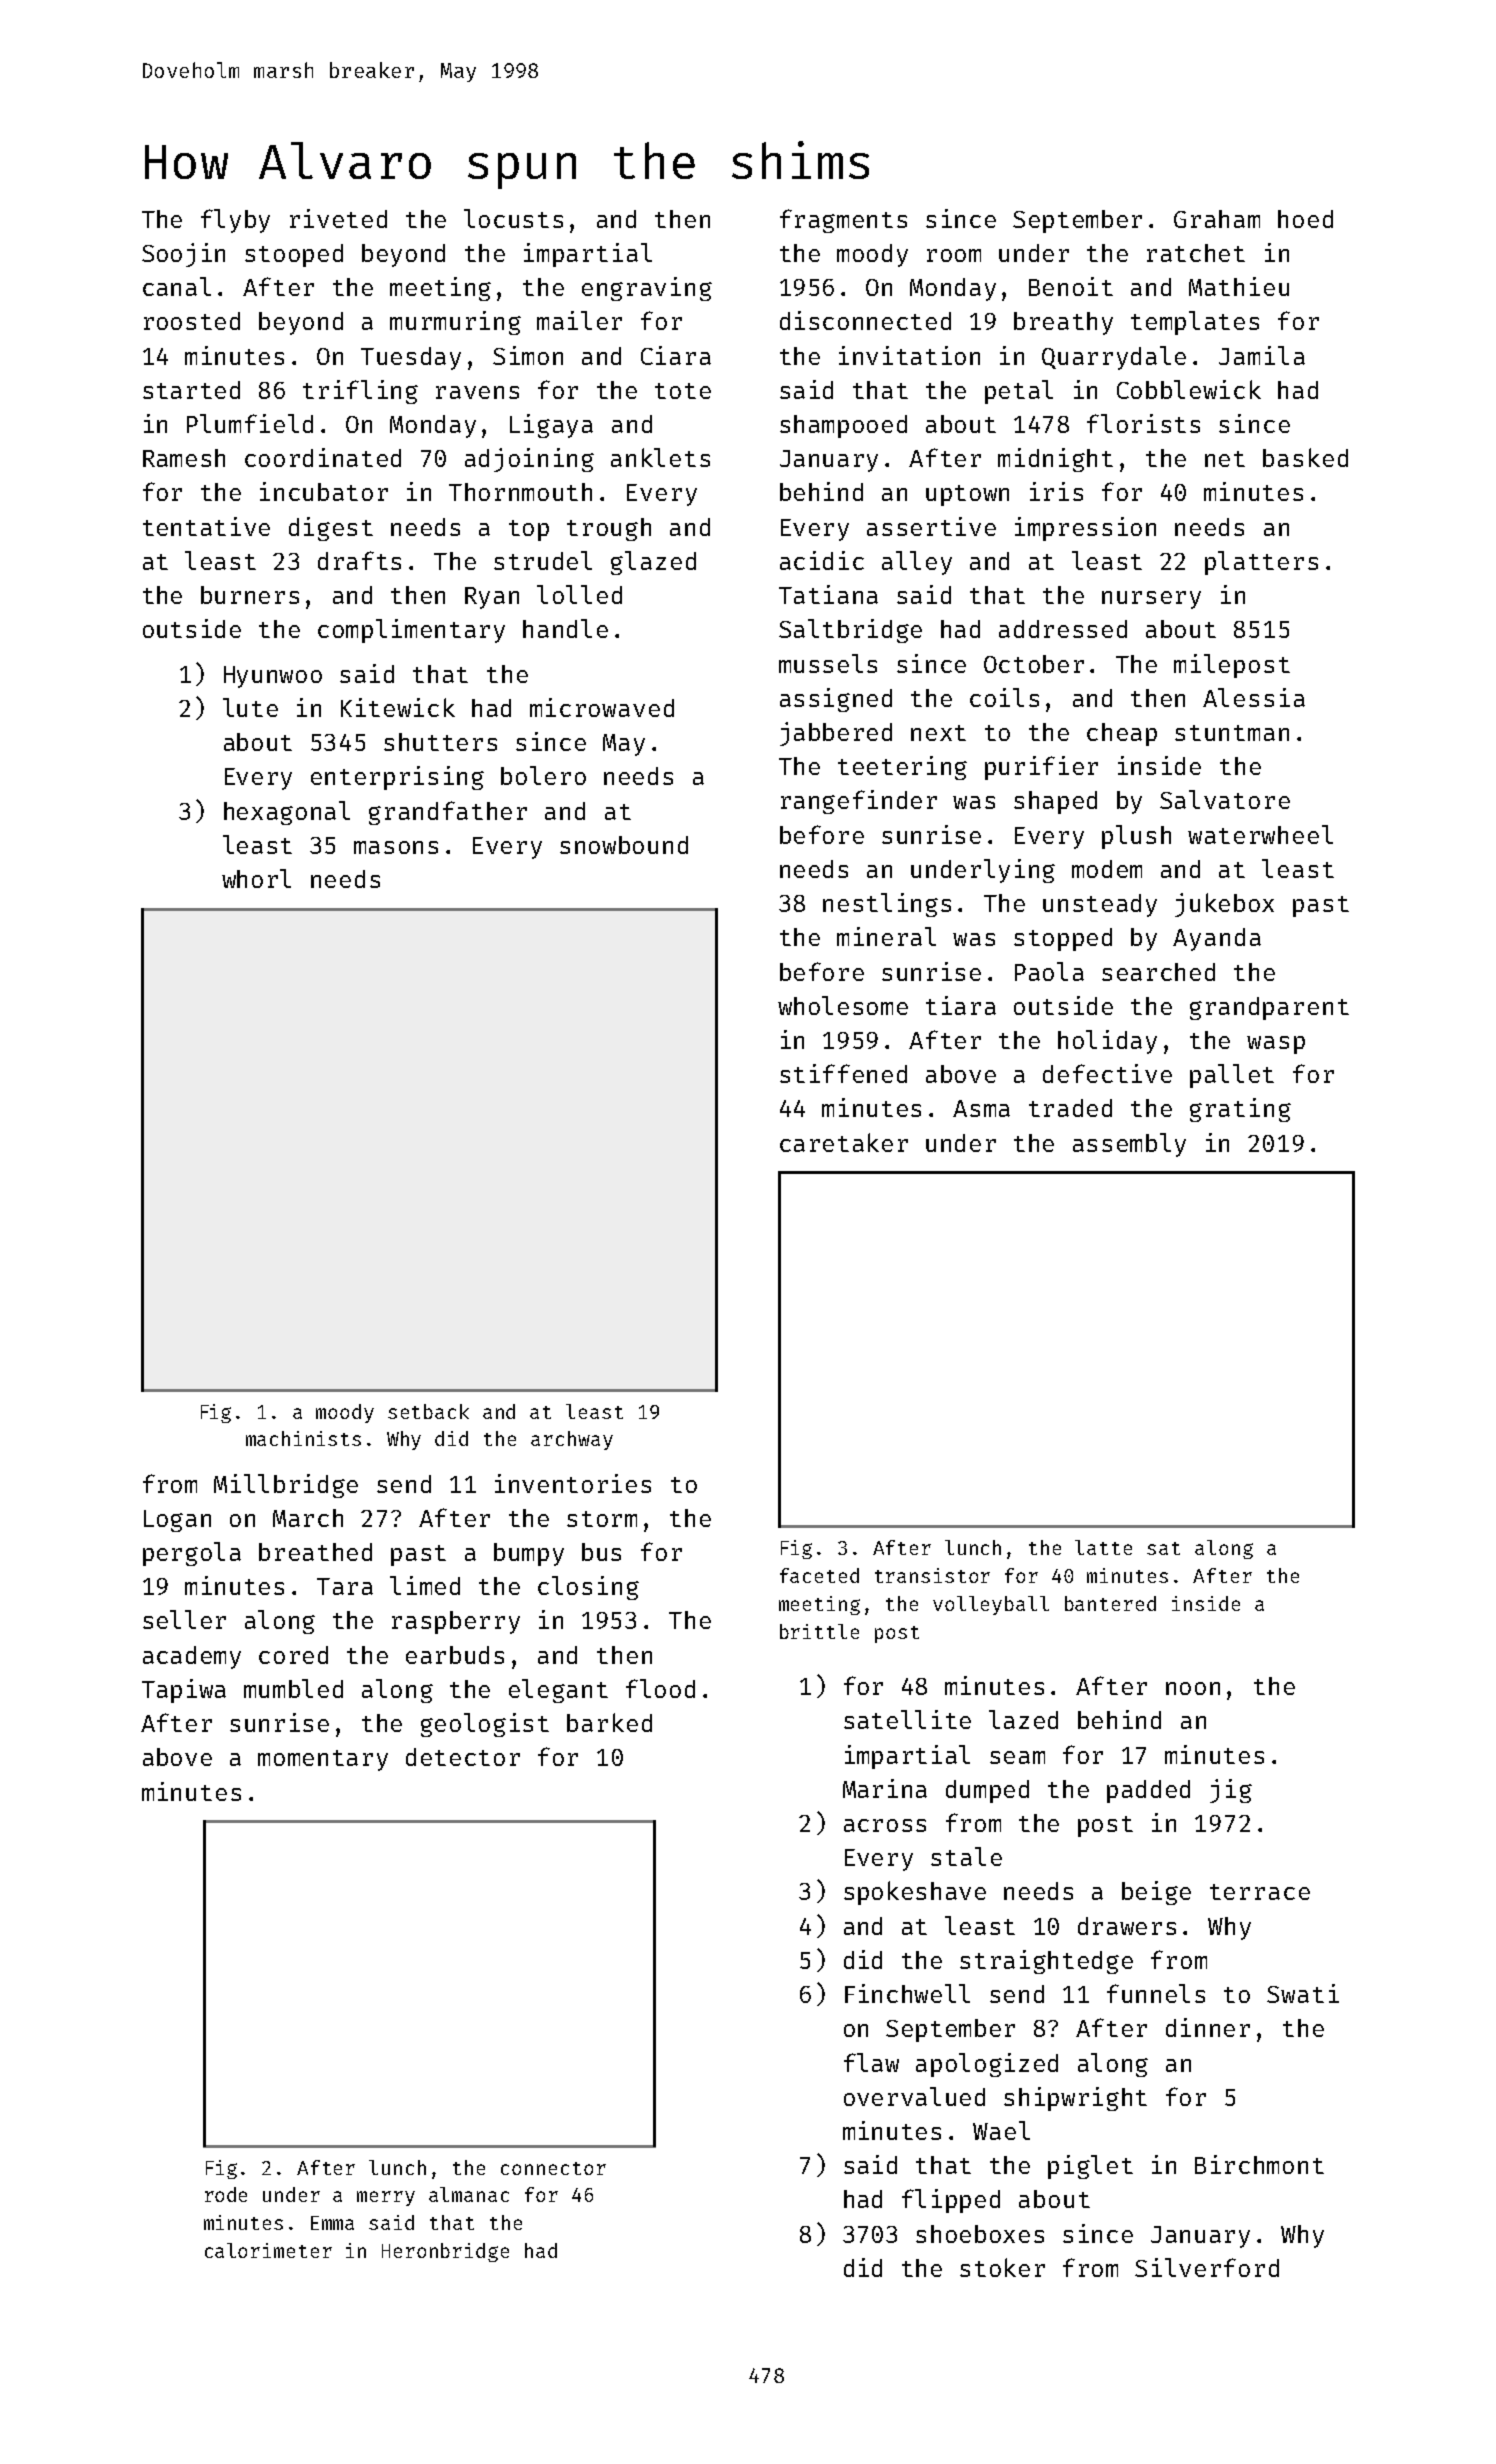 The width and height of the screenshot is (1496, 2464). I want to click on rode, so click(226, 2194).
